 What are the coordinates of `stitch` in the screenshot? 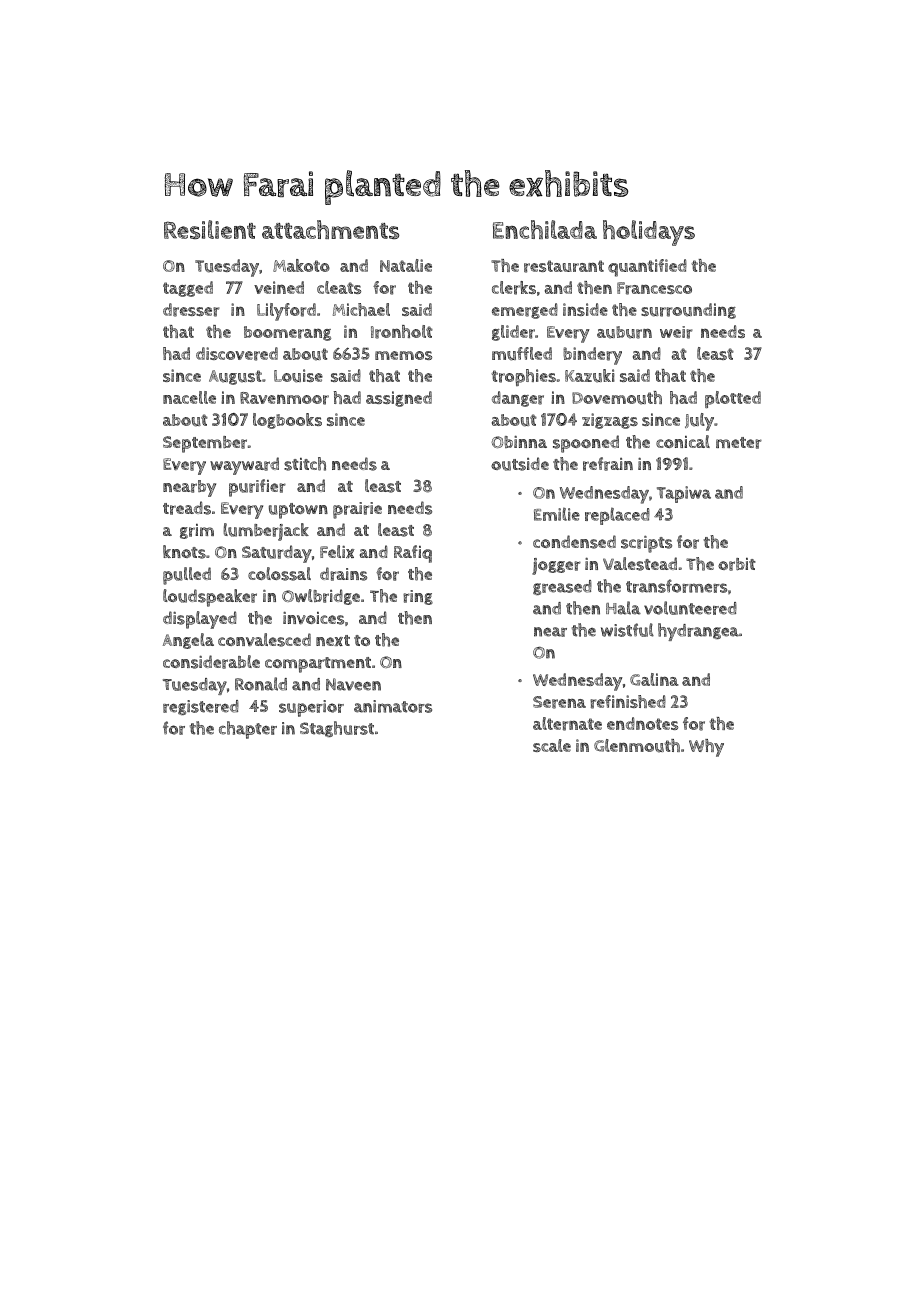 It's located at (305, 464).
